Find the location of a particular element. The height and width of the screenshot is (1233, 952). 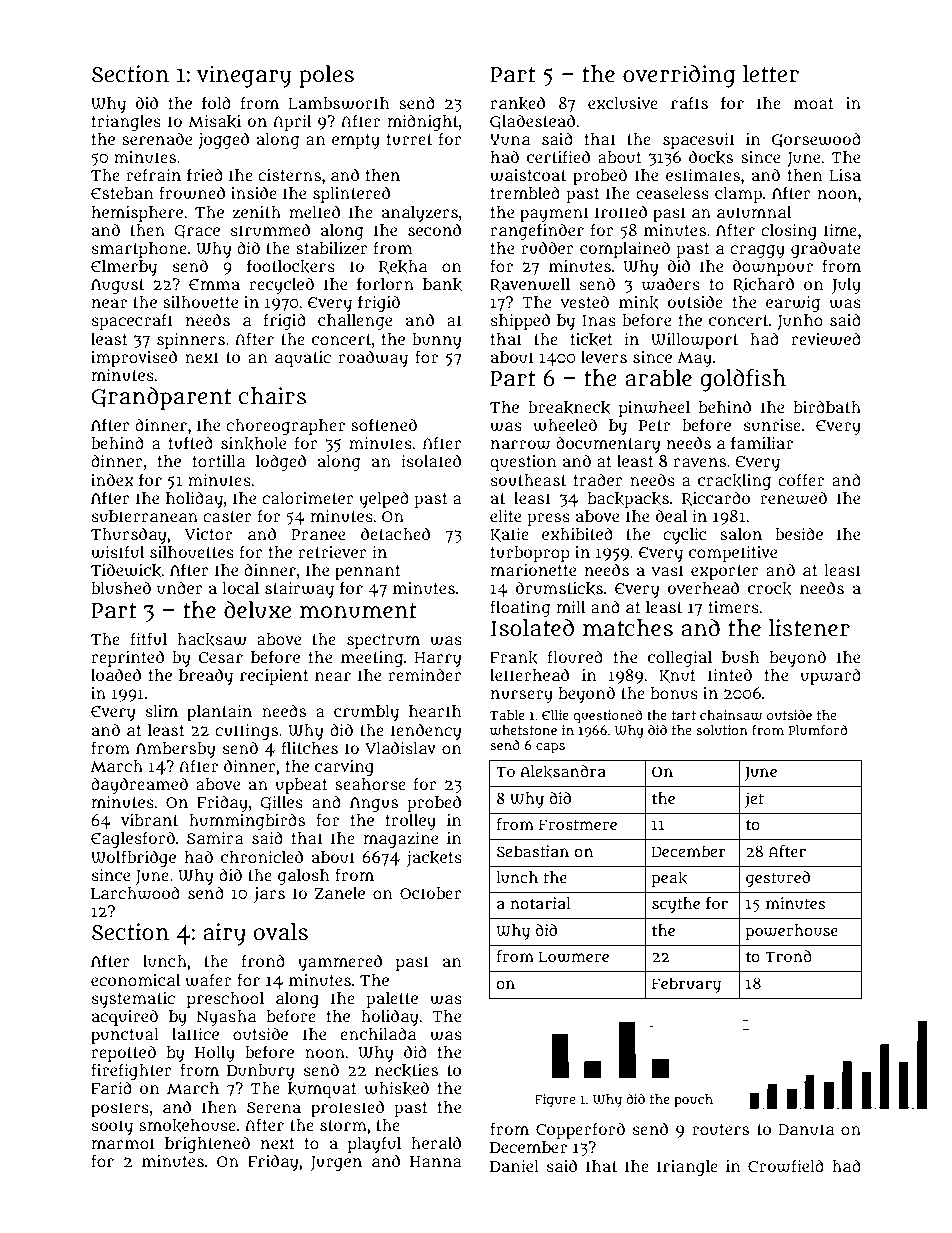

Samira is located at coordinates (215, 838).
